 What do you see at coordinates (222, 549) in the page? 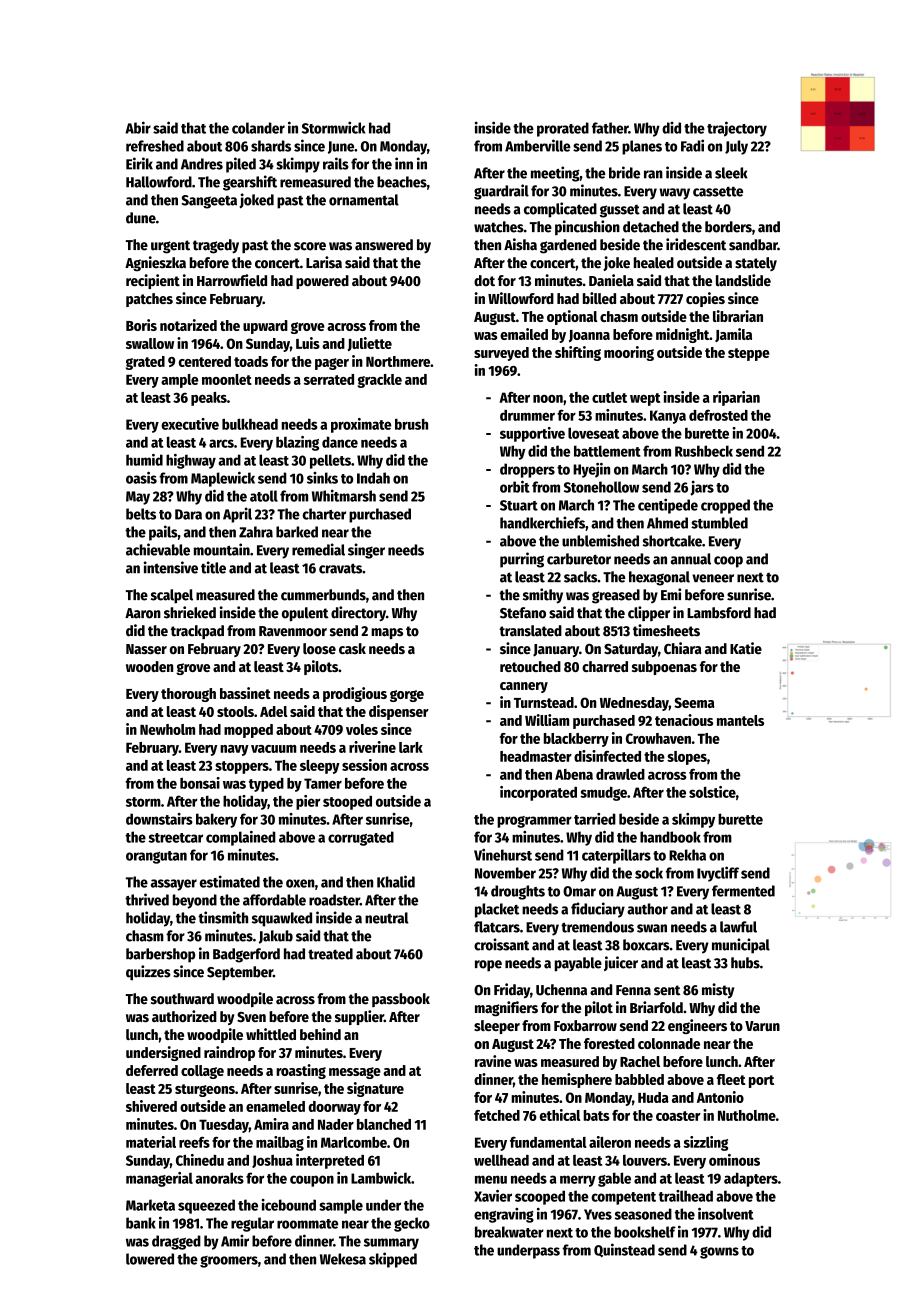
I see `mountain` at bounding box center [222, 549].
